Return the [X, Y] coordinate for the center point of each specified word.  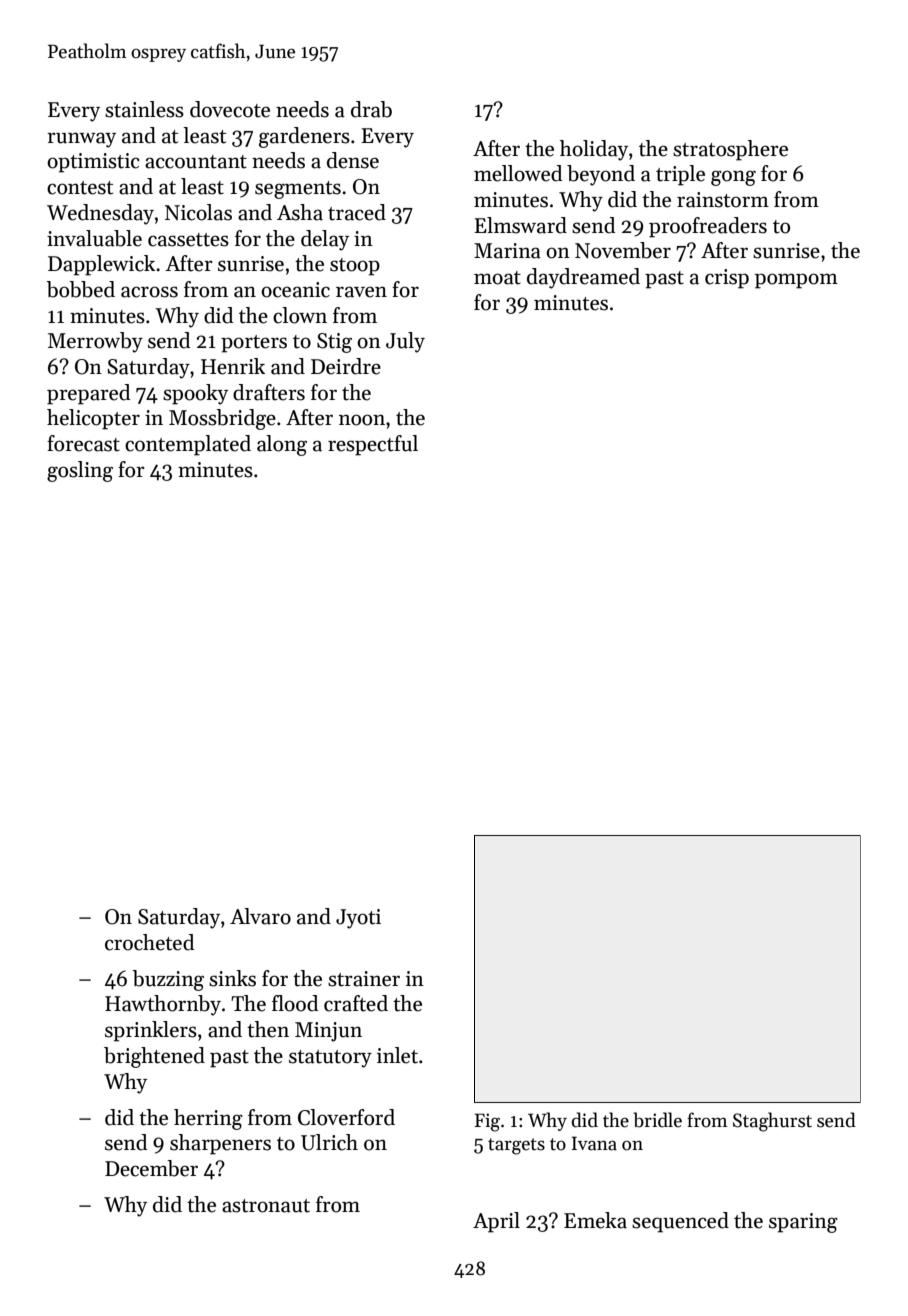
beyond [601, 175]
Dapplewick [101, 265]
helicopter [93, 419]
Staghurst [772, 1122]
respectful [373, 445]
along [282, 445]
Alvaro [260, 916]
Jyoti [358, 919]
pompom [796, 281]
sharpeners [220, 1144]
